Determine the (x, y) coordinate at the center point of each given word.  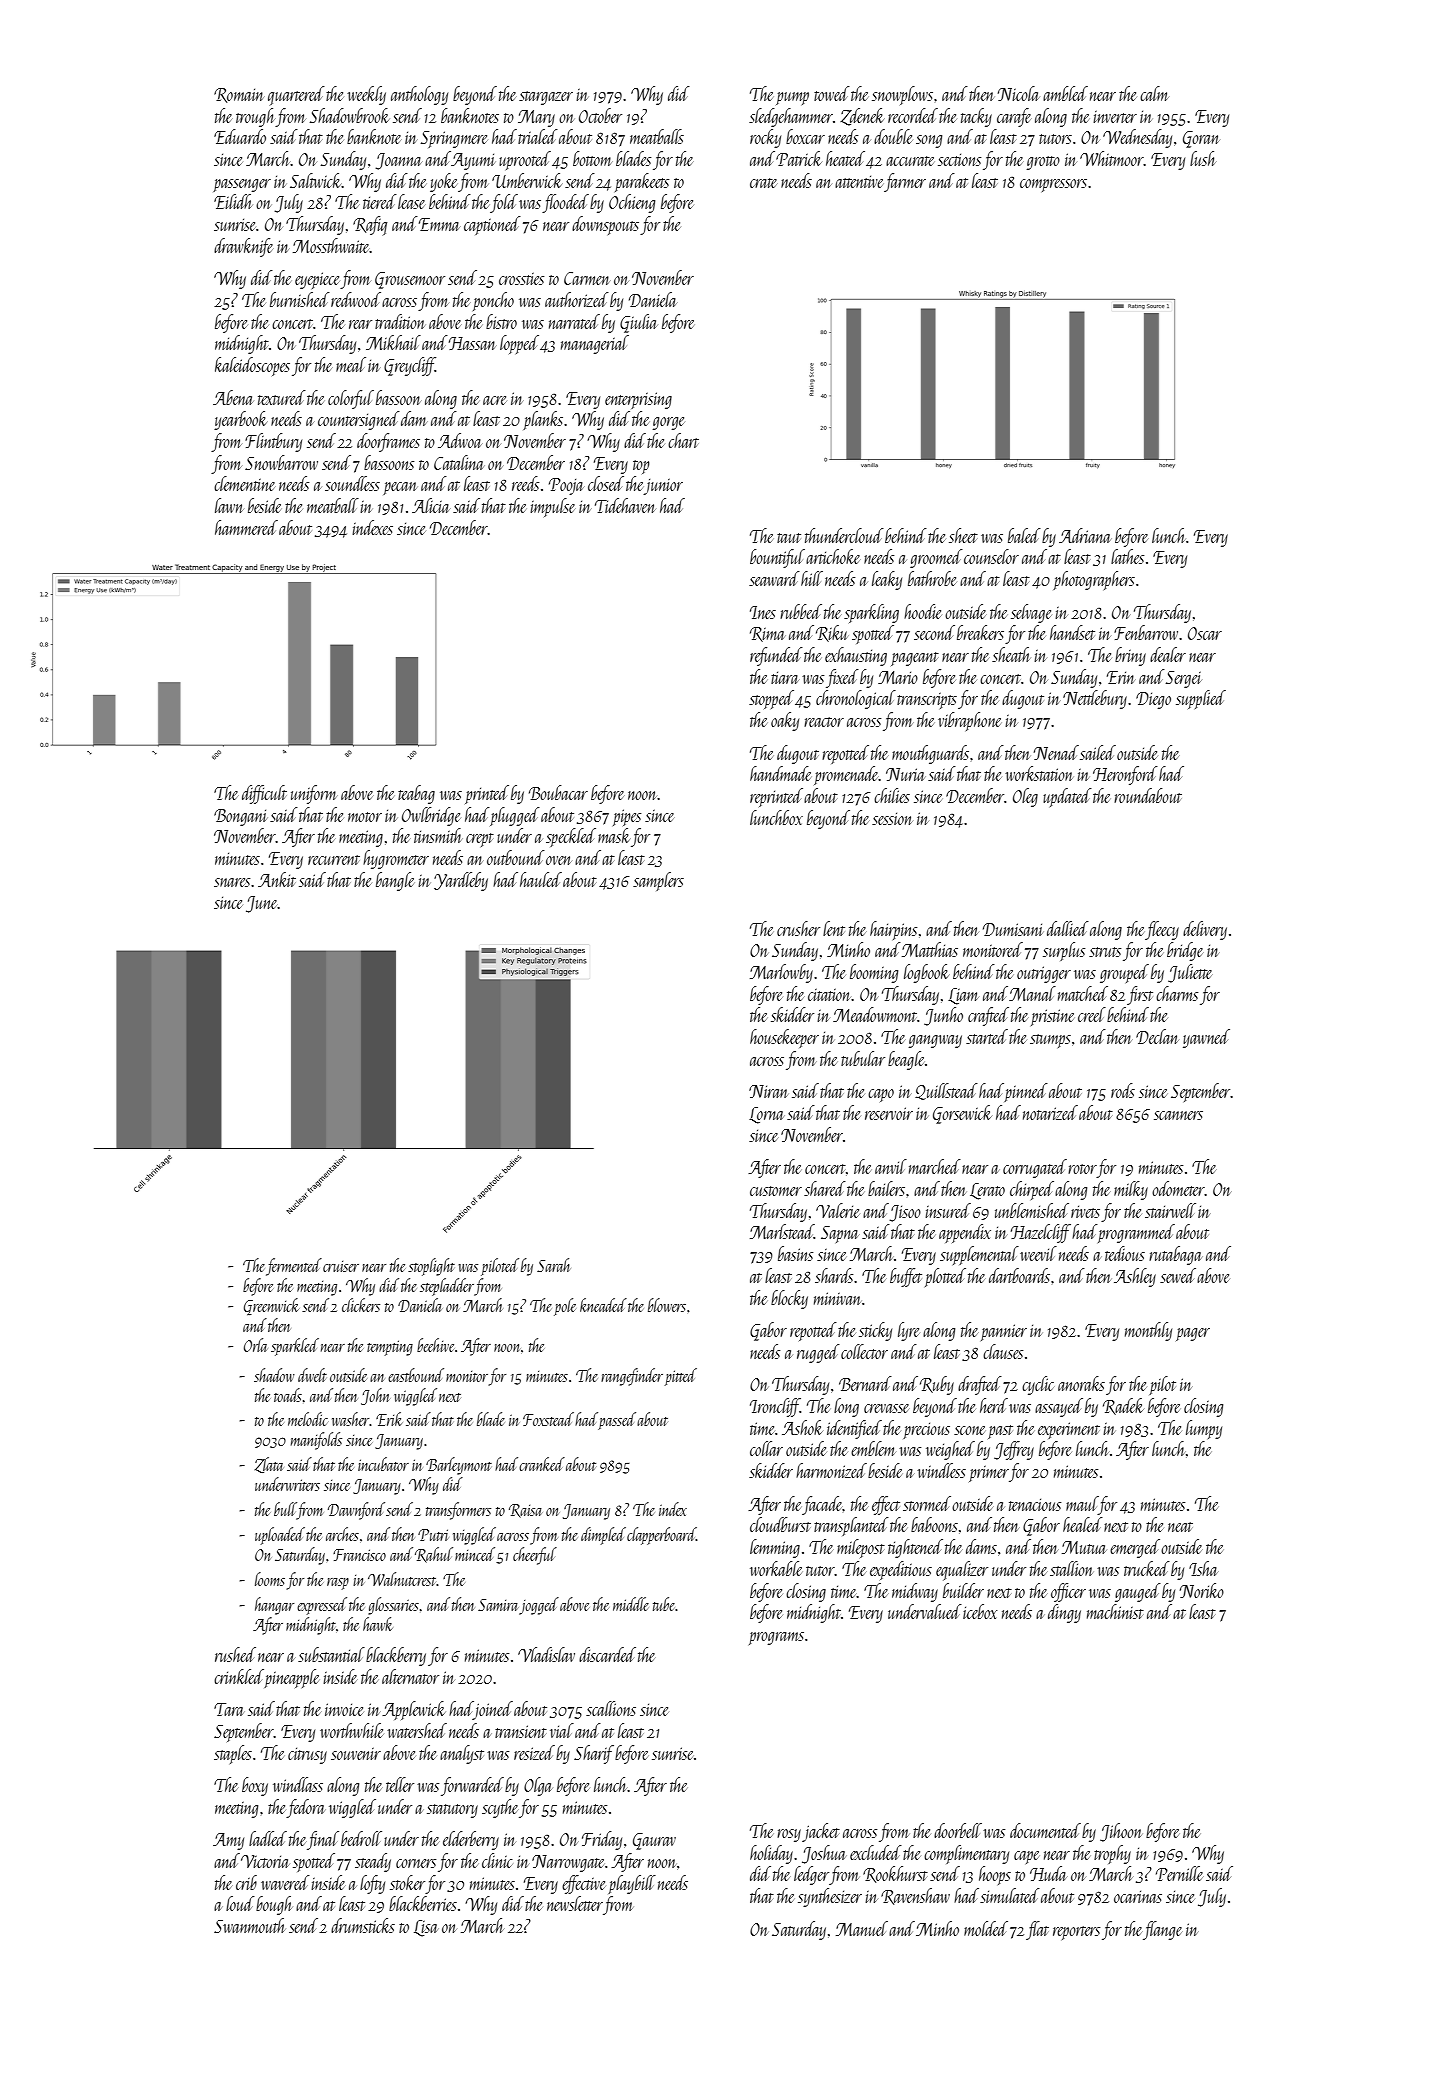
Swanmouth (249, 1925)
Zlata (269, 1465)
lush (1203, 158)
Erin (1121, 677)
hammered (246, 527)
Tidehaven (625, 505)
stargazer (546, 98)
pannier (1004, 1332)
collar (766, 1448)
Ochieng (632, 203)
